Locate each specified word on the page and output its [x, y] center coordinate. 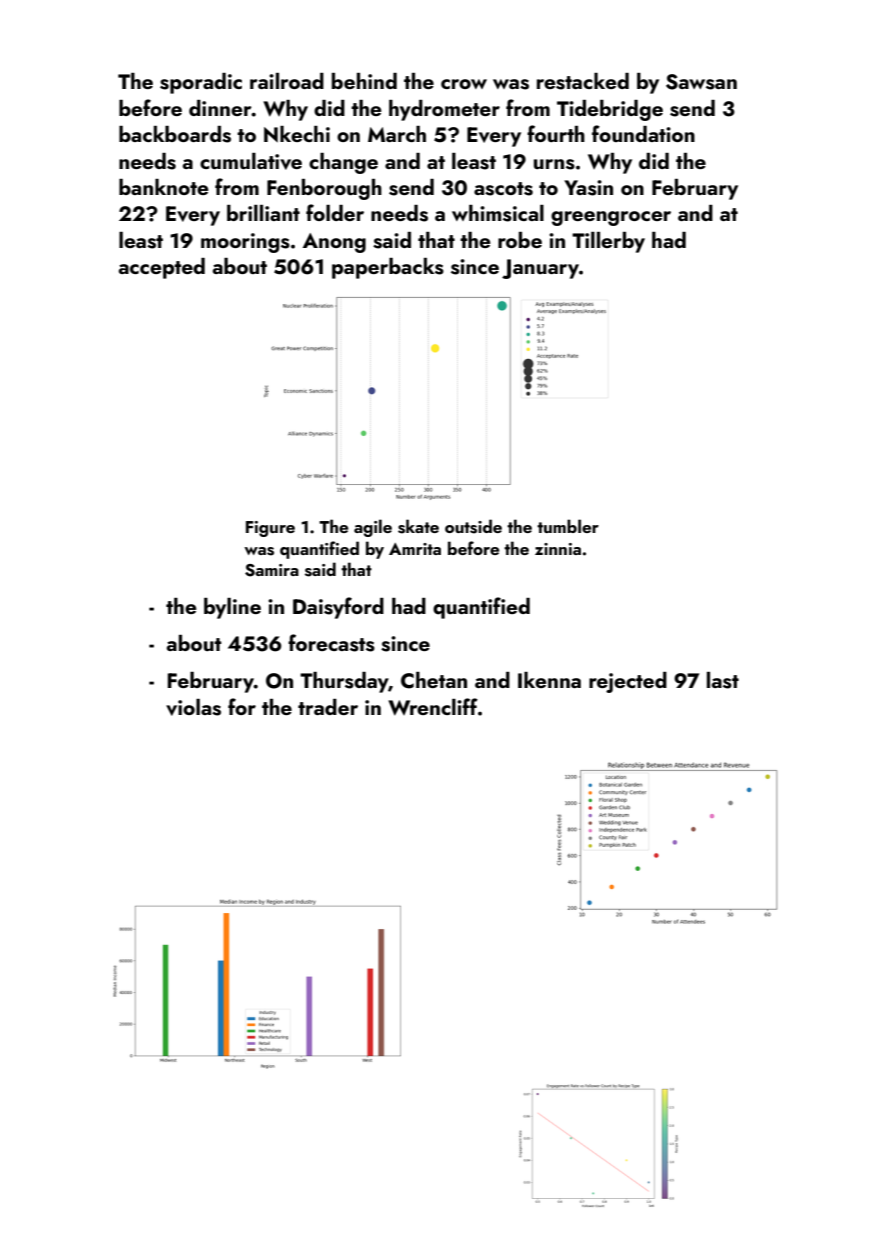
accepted [162, 268]
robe [520, 240]
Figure [270, 529]
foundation [643, 133]
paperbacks [388, 268]
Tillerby [608, 242]
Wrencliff [433, 707]
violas [193, 707]
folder [335, 212]
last [723, 680]
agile [373, 528]
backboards [175, 134]
